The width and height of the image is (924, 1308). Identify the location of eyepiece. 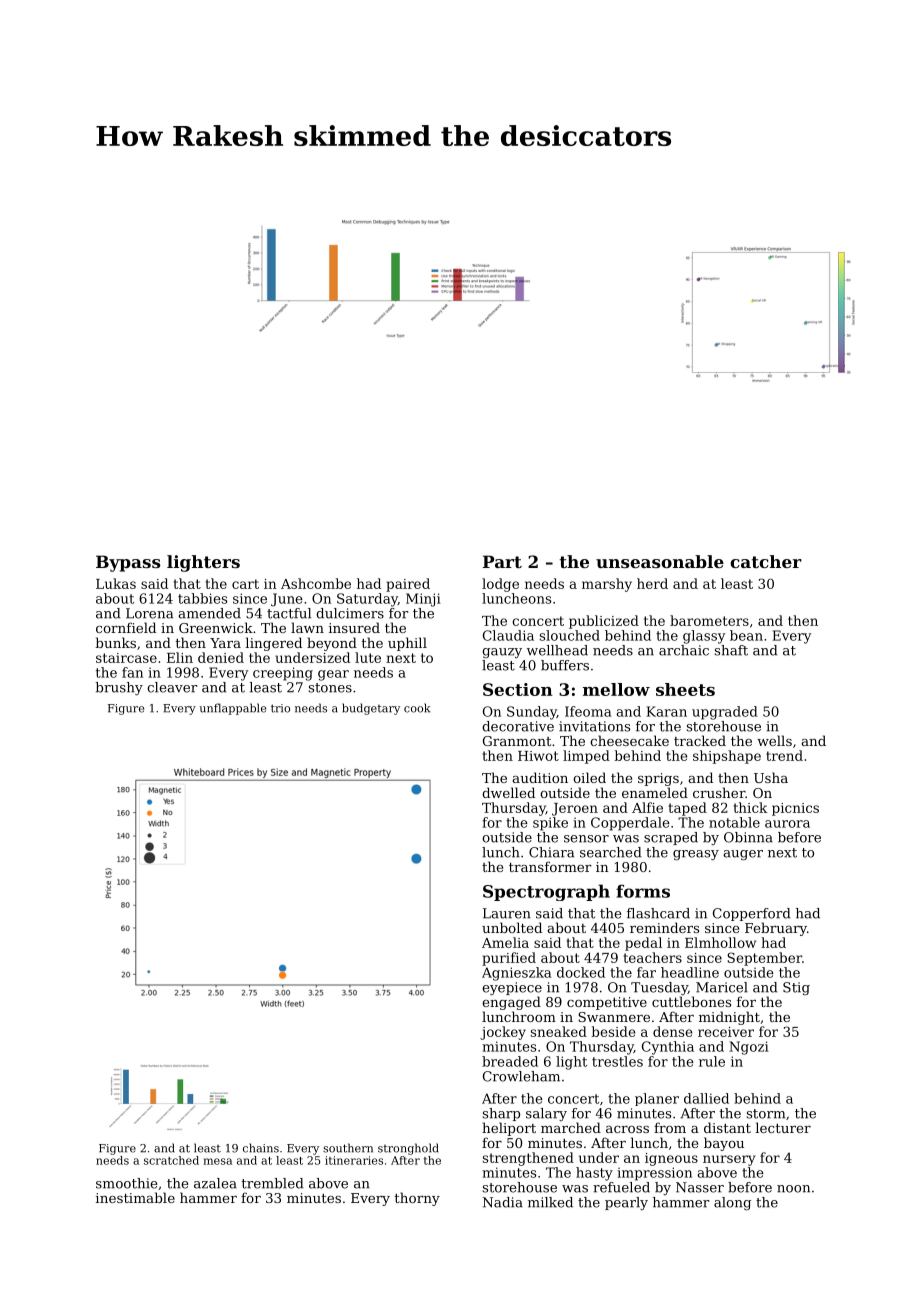
(512, 988).
